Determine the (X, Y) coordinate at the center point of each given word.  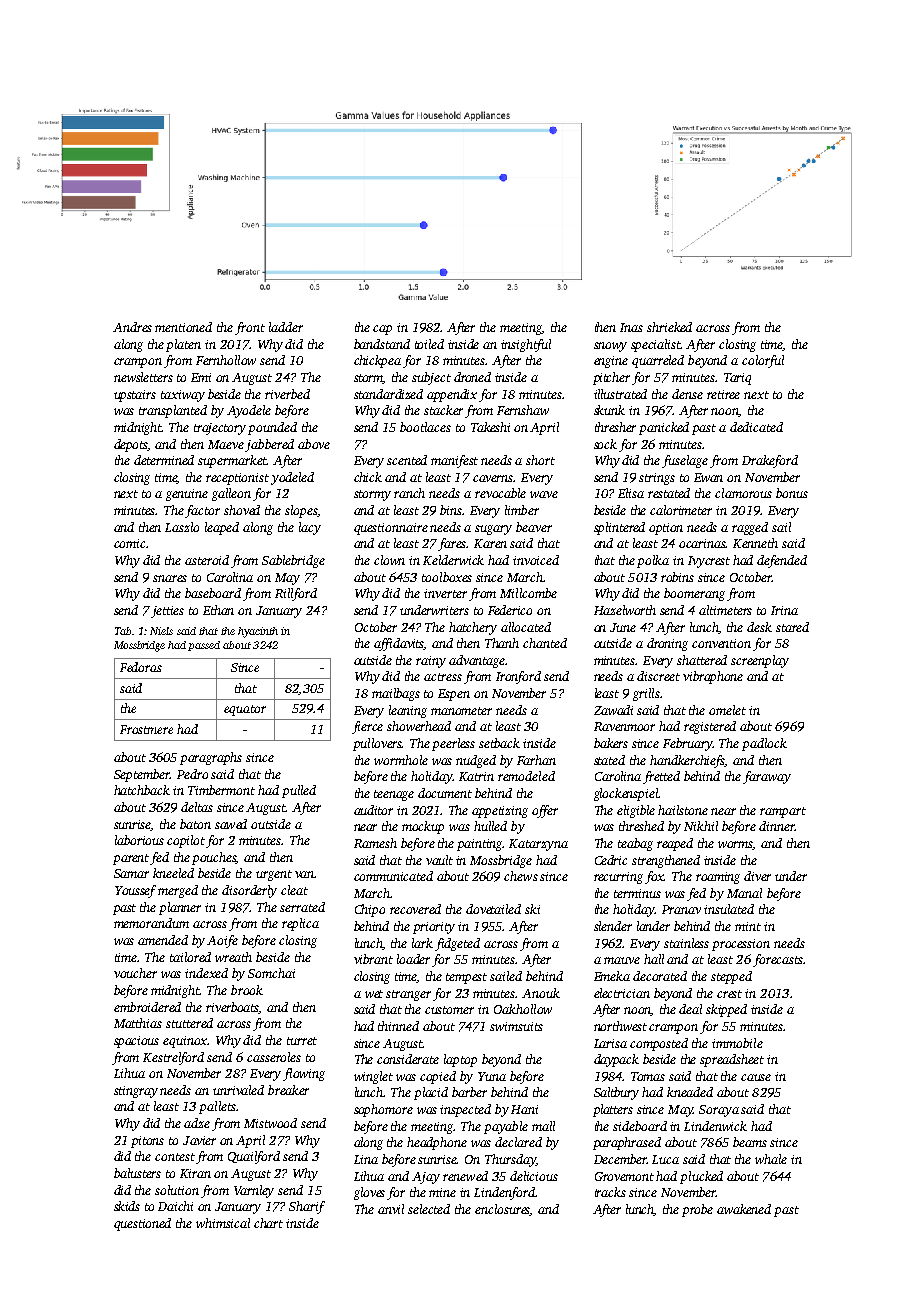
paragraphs (211, 758)
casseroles (274, 1057)
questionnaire (391, 529)
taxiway (183, 396)
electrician (622, 993)
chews (521, 876)
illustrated (620, 394)
